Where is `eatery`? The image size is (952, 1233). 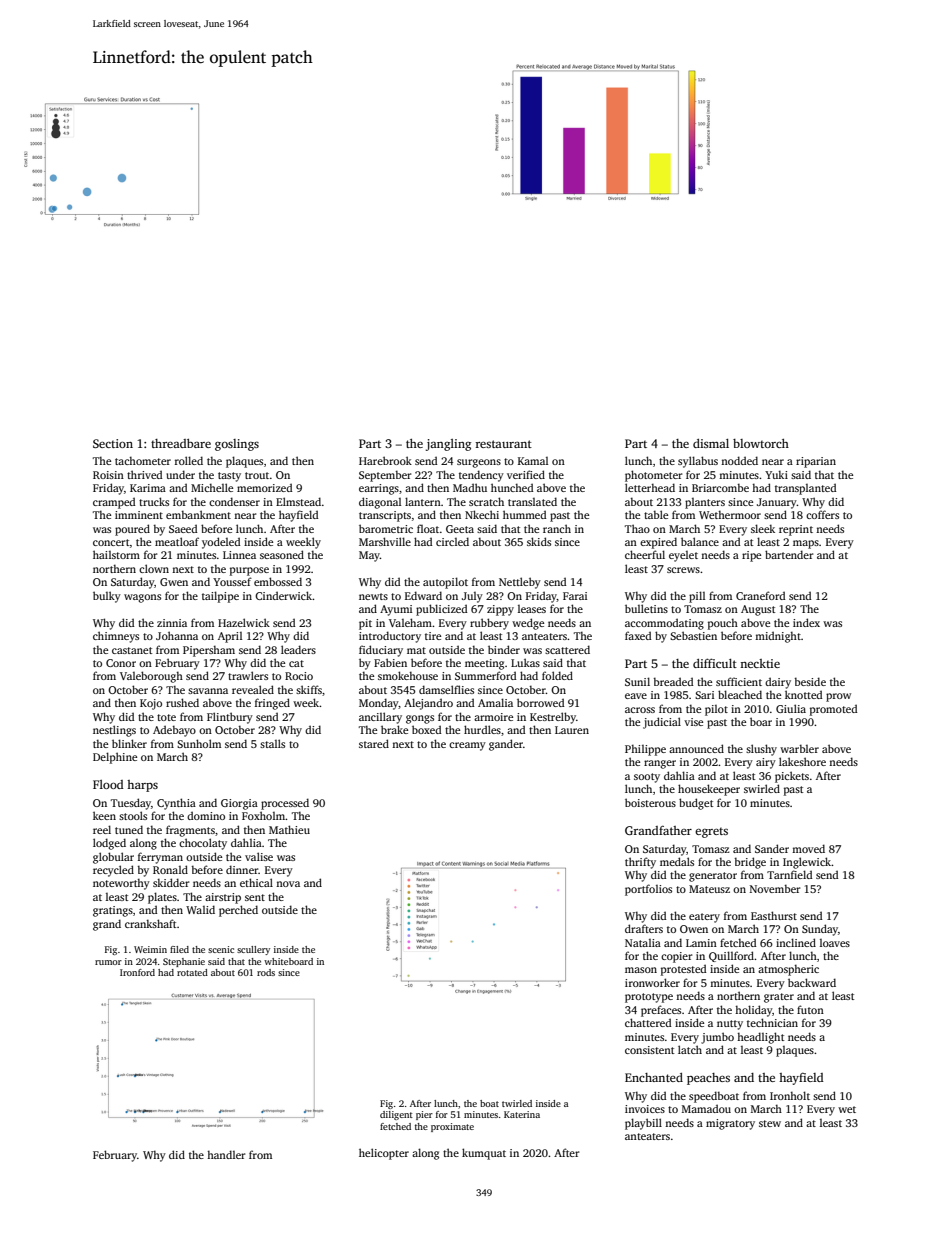 eatery is located at coordinates (704, 918).
